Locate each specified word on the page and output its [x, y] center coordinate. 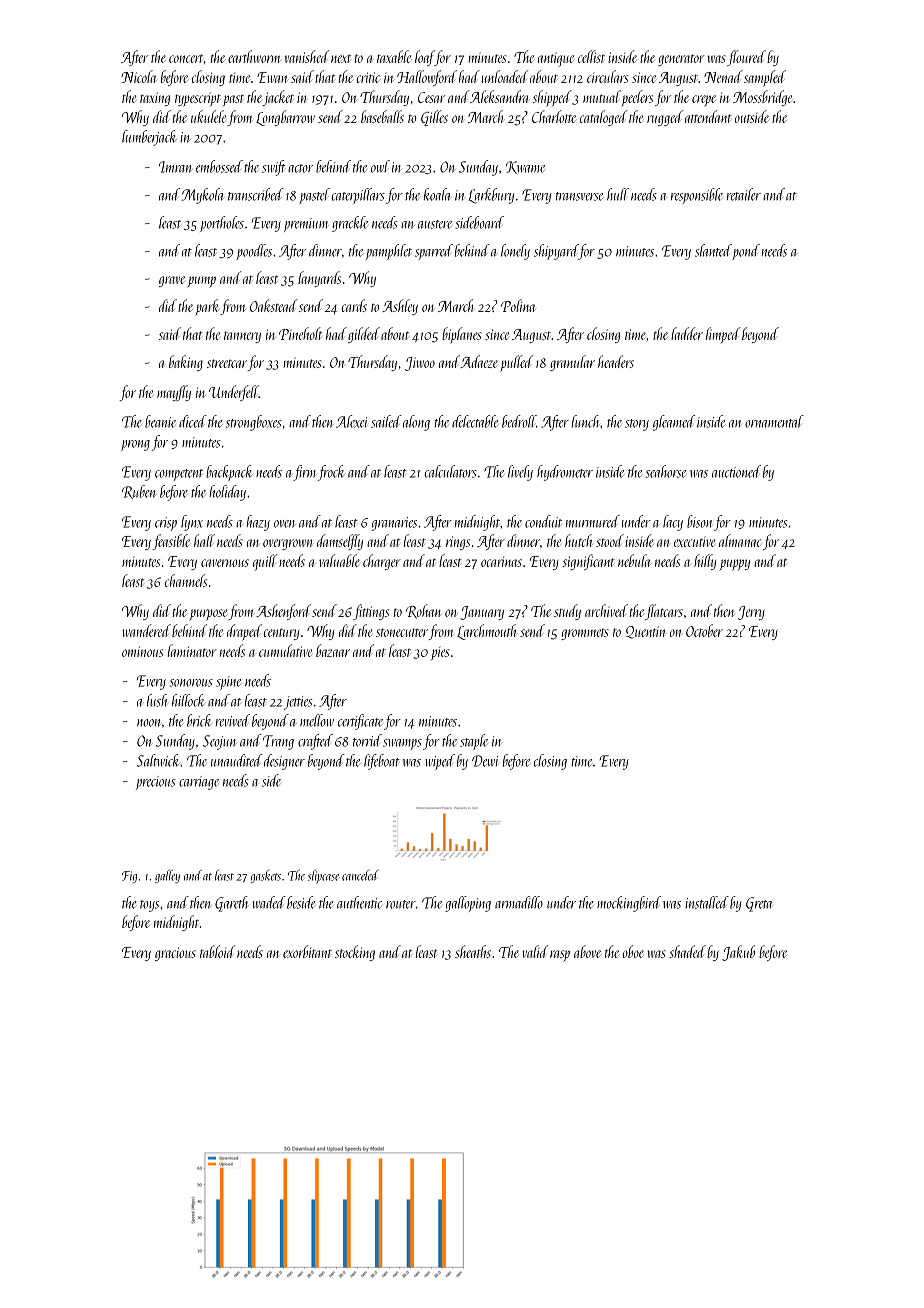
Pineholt [301, 333]
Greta [759, 904]
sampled [765, 78]
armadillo [519, 902]
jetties [298, 703]
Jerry [751, 613]
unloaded [505, 76]
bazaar [333, 650]
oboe [633, 951]
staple [474, 742]
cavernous [225, 563]
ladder [687, 333]
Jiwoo [420, 364]
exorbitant [307, 951]
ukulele [208, 116]
